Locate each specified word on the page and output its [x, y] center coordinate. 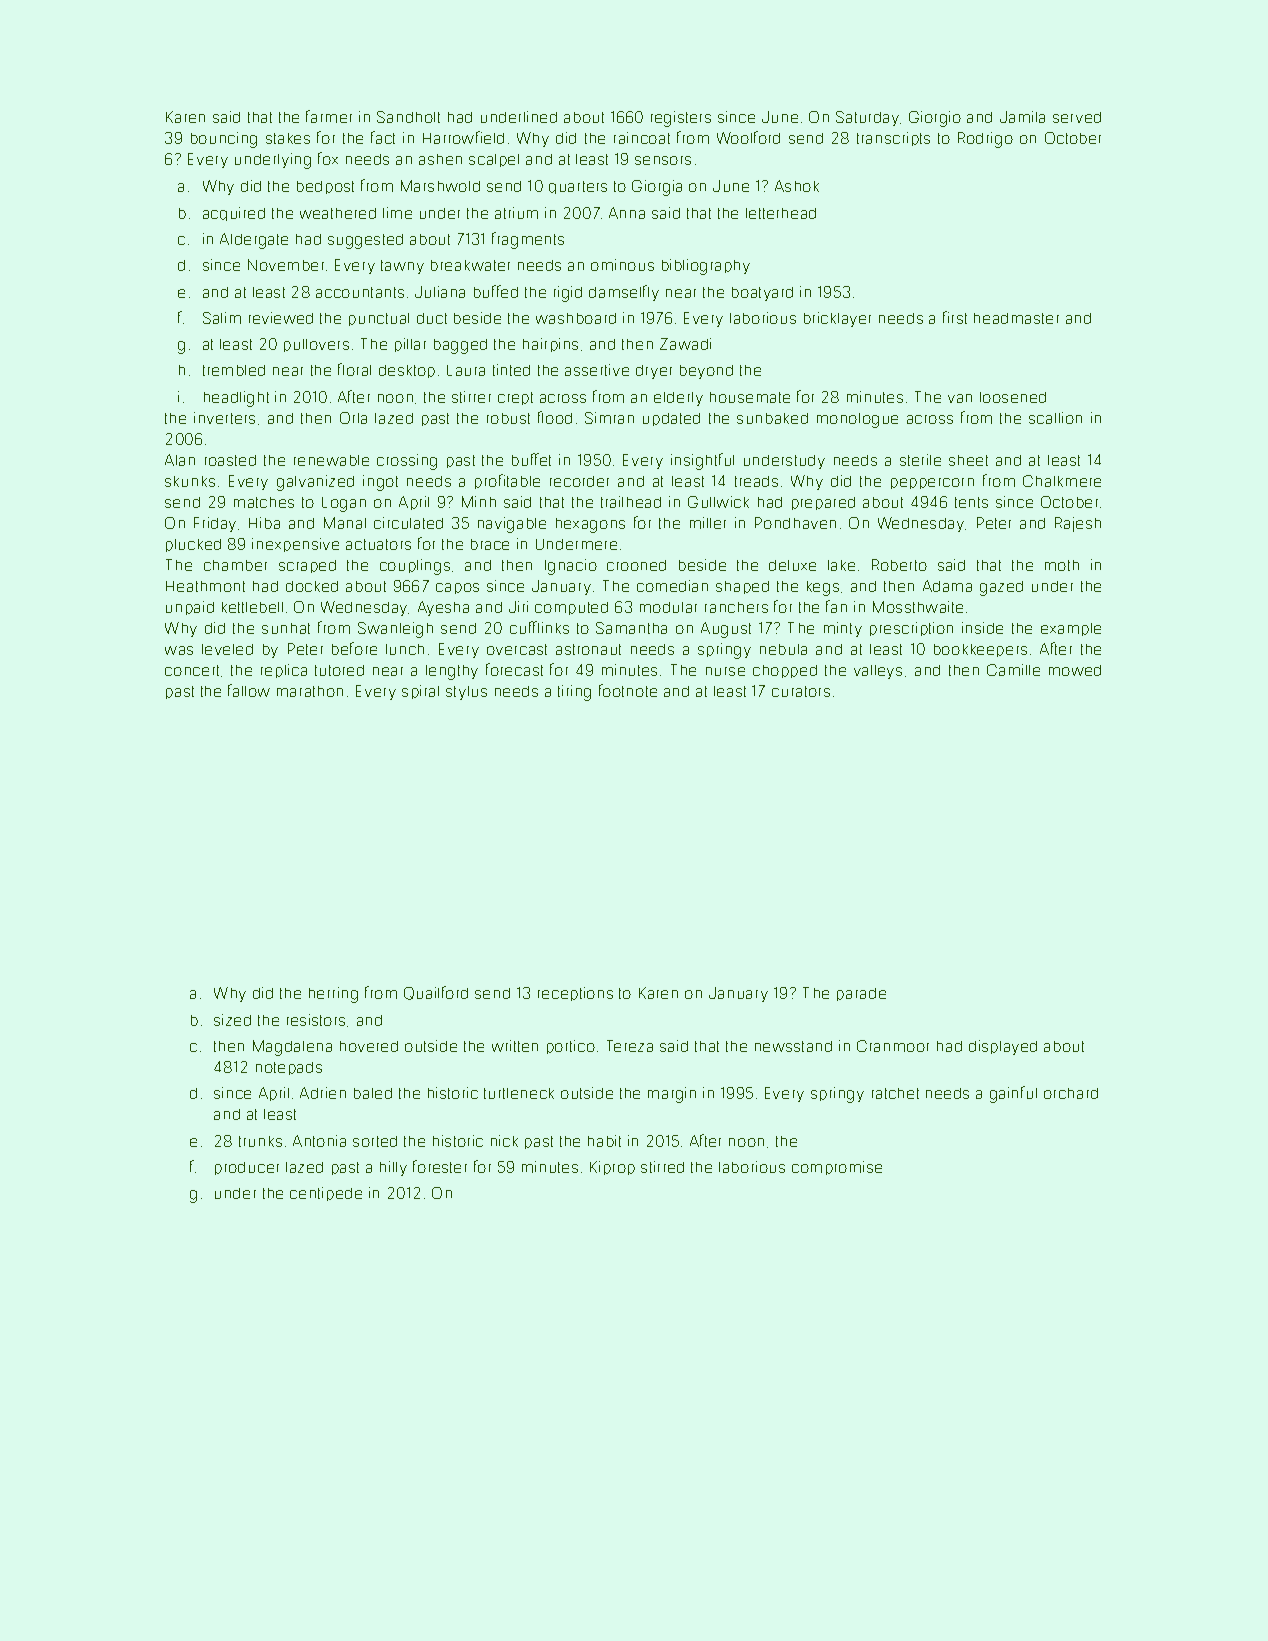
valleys [878, 672]
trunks [260, 1141]
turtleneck [519, 1093]
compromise [837, 1168]
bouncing [224, 140]
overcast [517, 649]
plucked [193, 545]
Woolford [748, 137]
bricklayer [837, 319]
